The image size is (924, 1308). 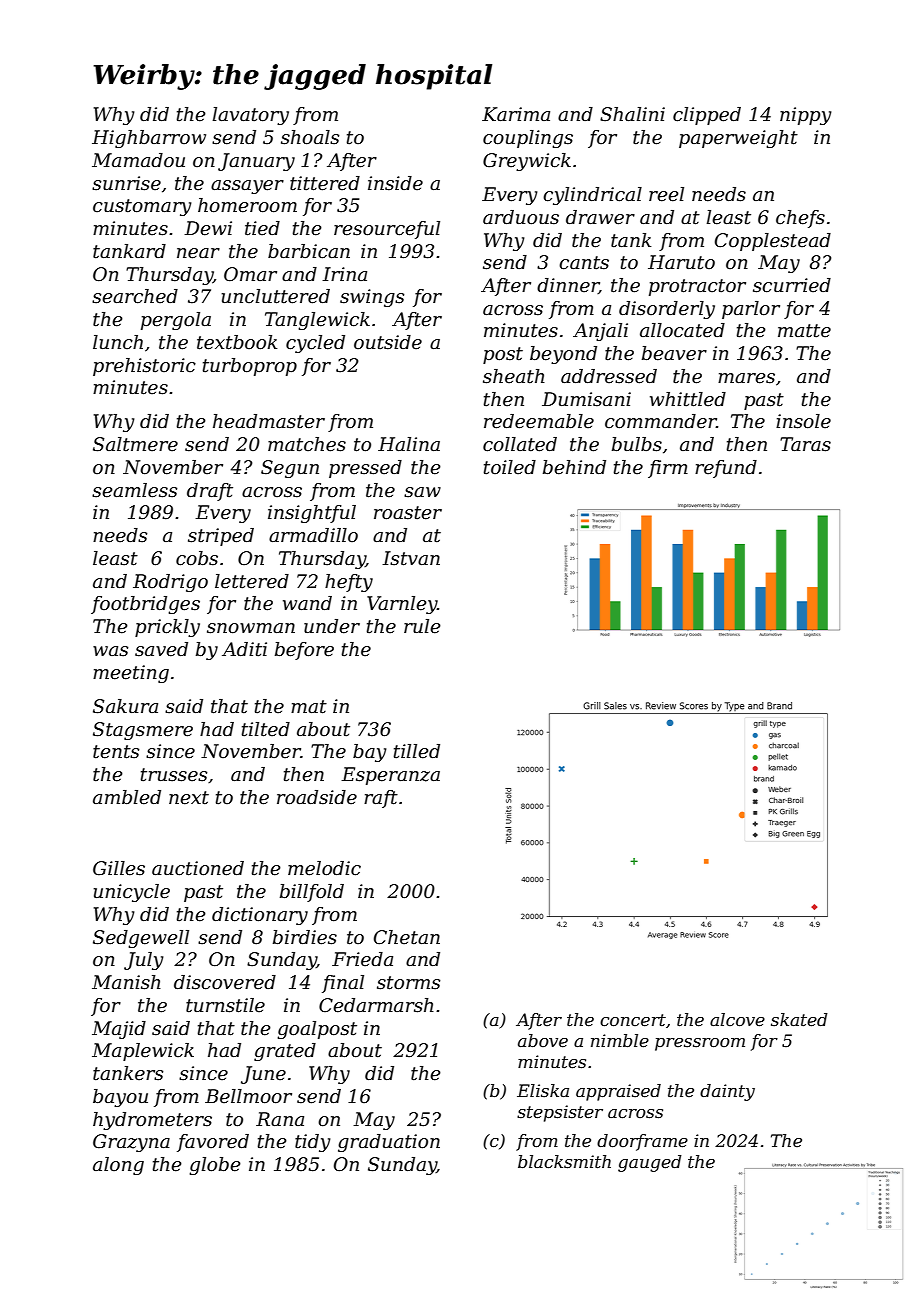 What do you see at coordinates (143, 731) in the image?
I see `Stagsmere` at bounding box center [143, 731].
